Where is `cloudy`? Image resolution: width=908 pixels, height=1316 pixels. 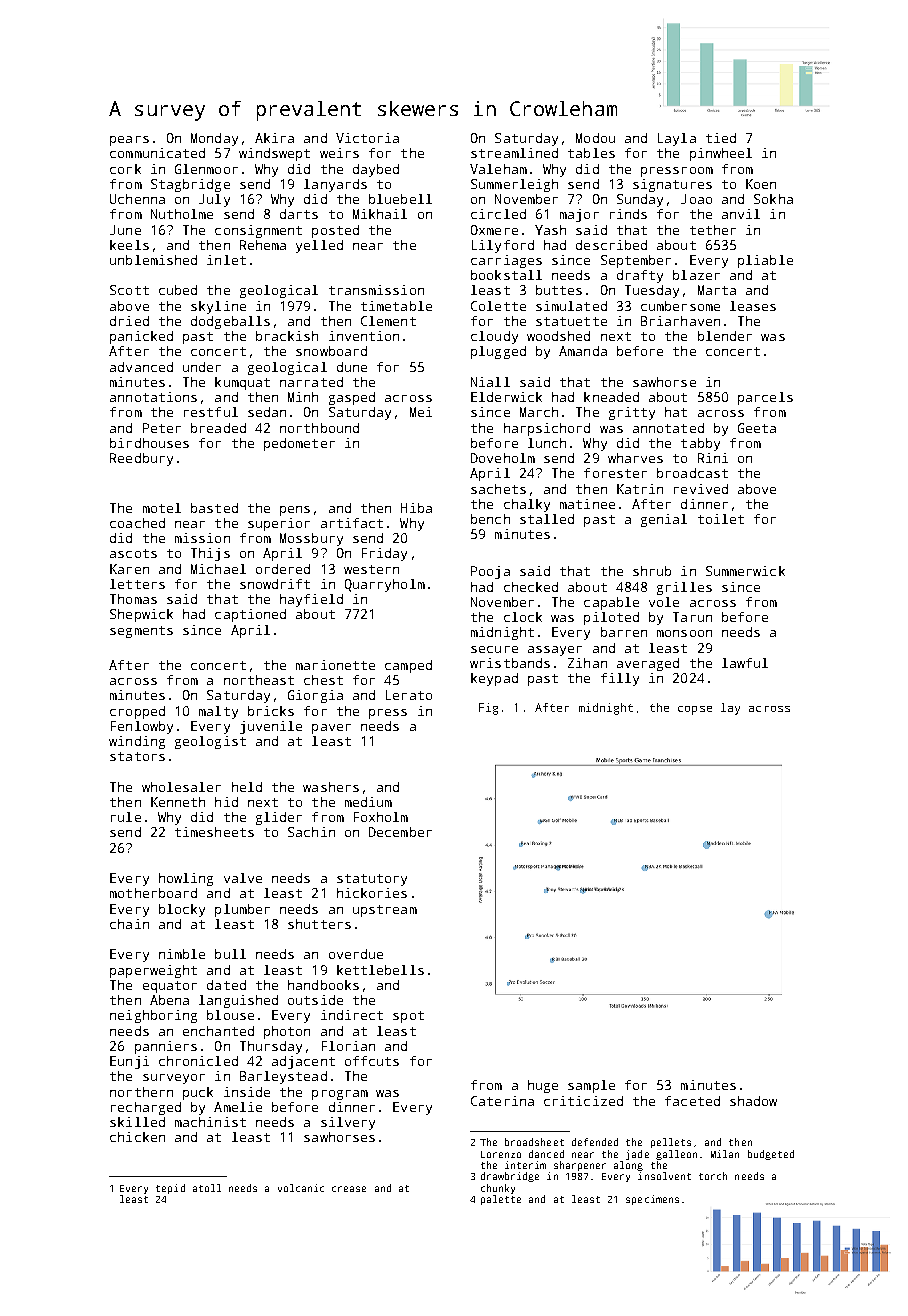 cloudy is located at coordinates (494, 337).
